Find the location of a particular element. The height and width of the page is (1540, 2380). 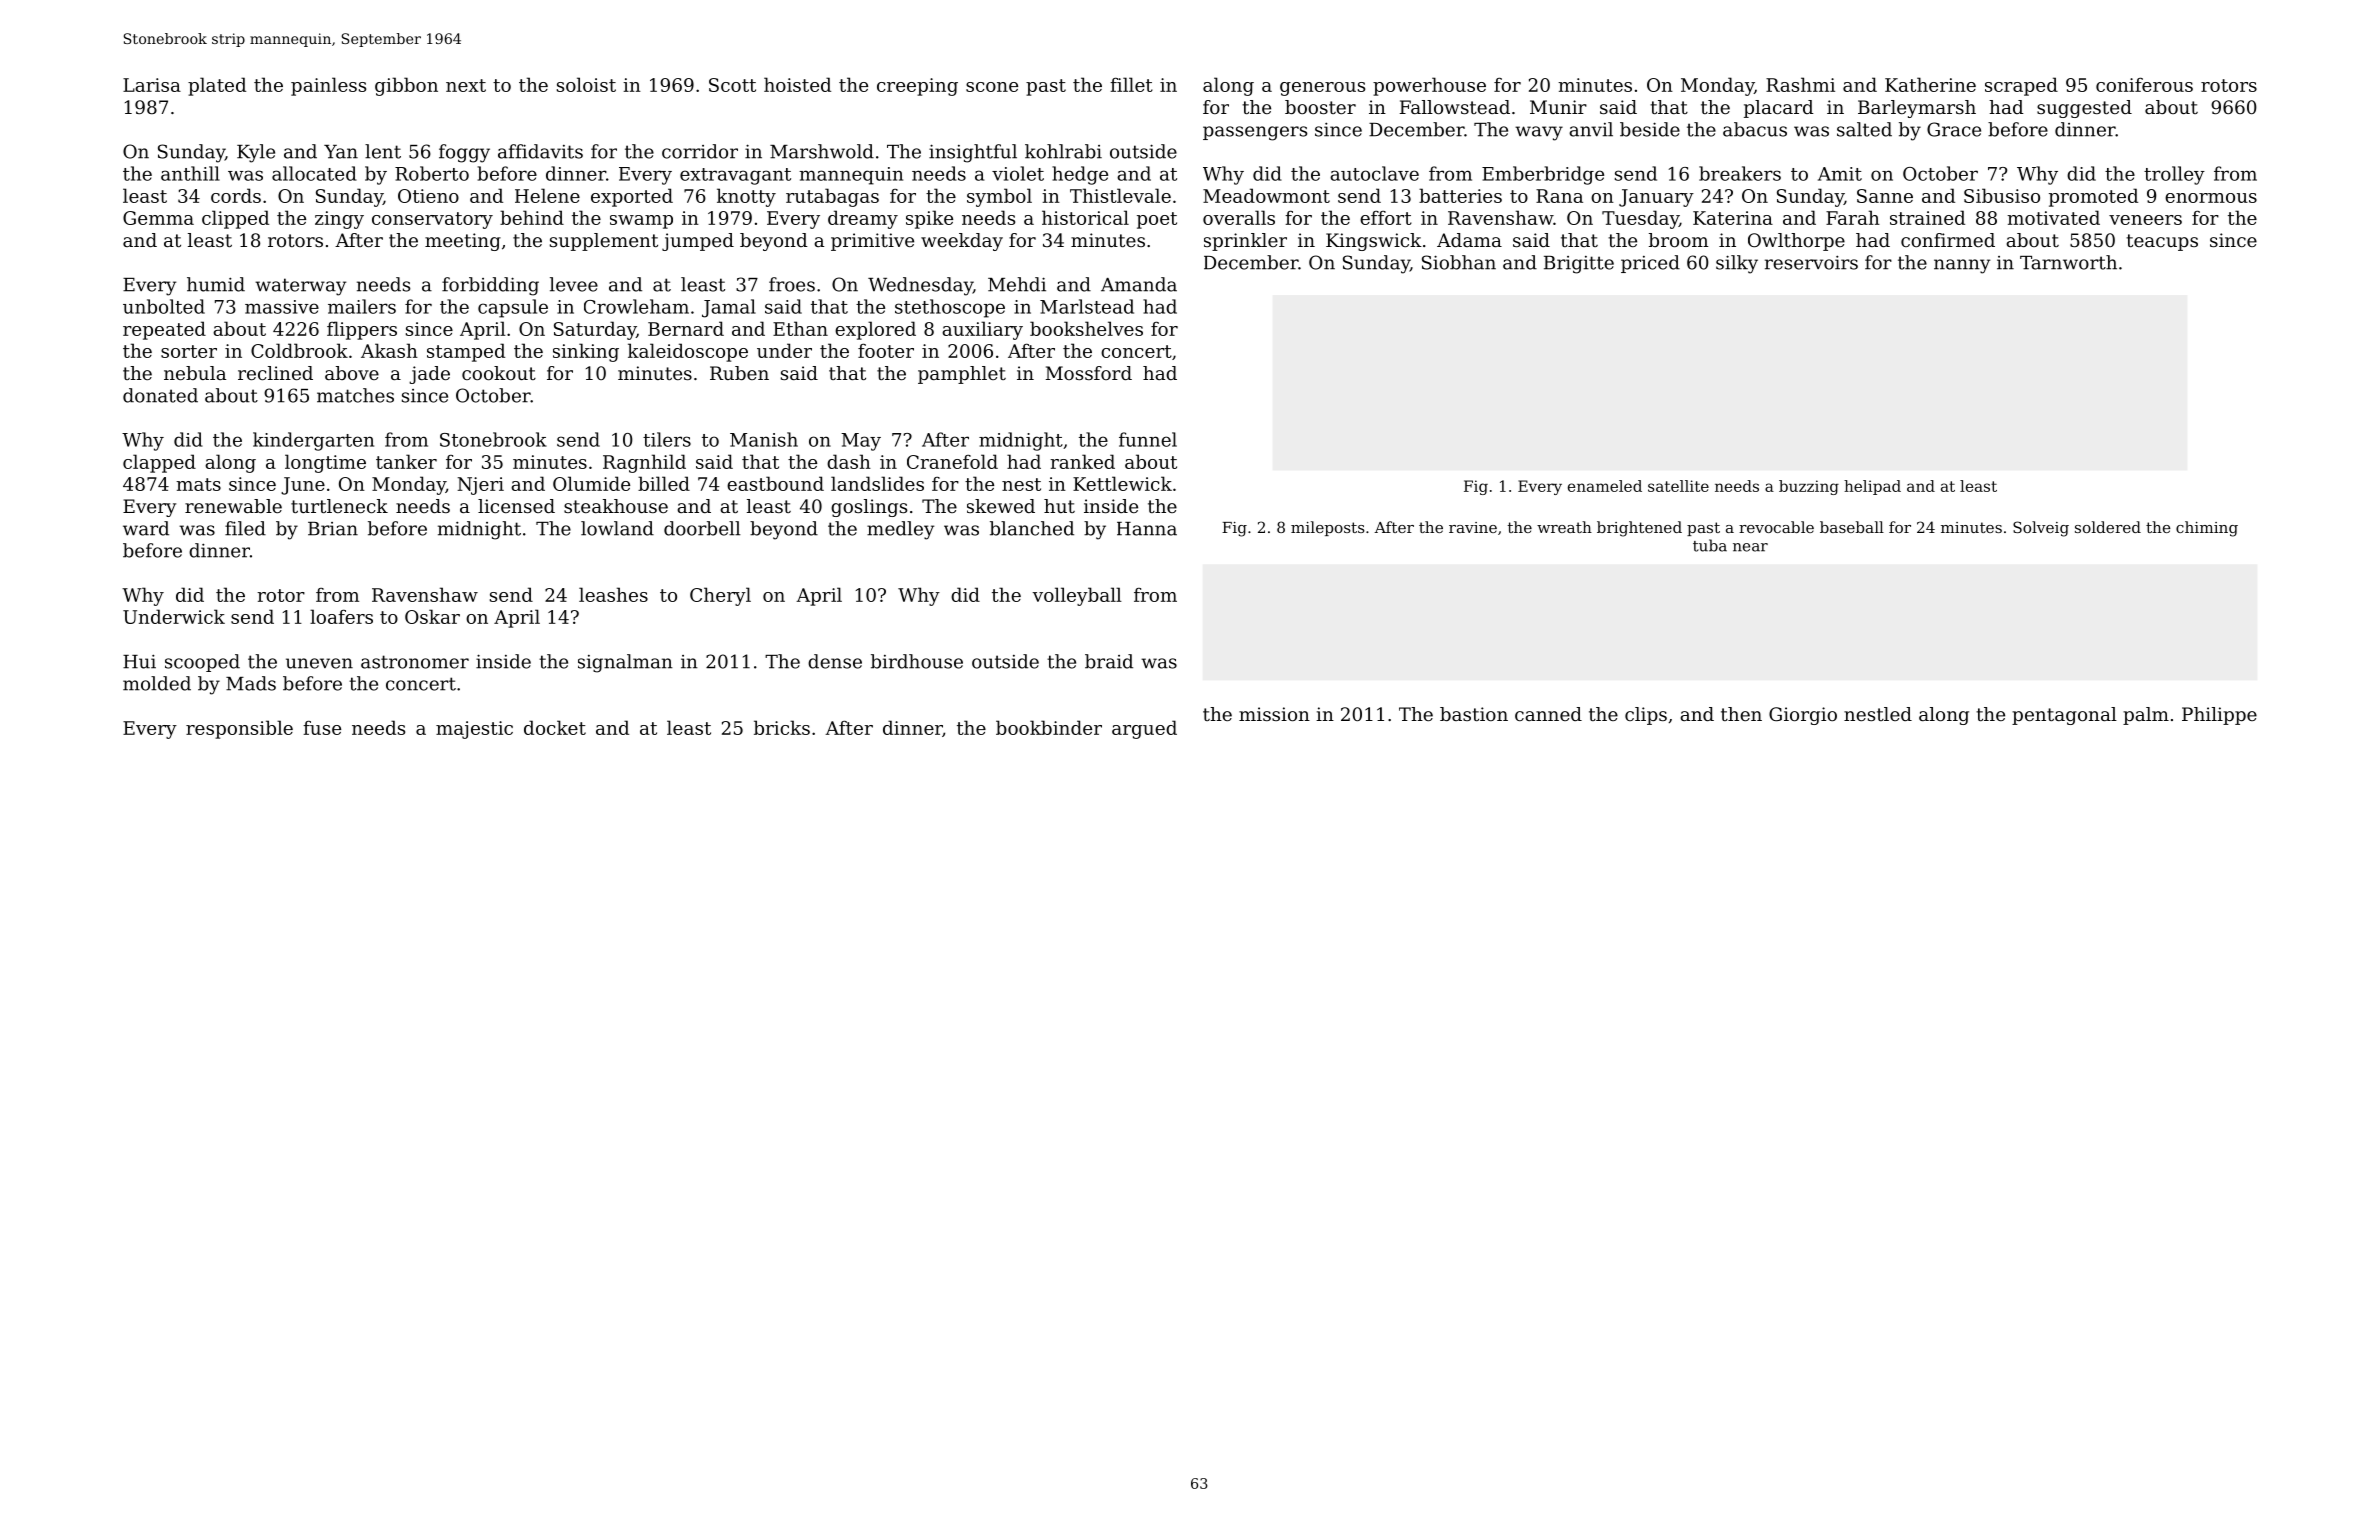

fillet is located at coordinates (1131, 84).
